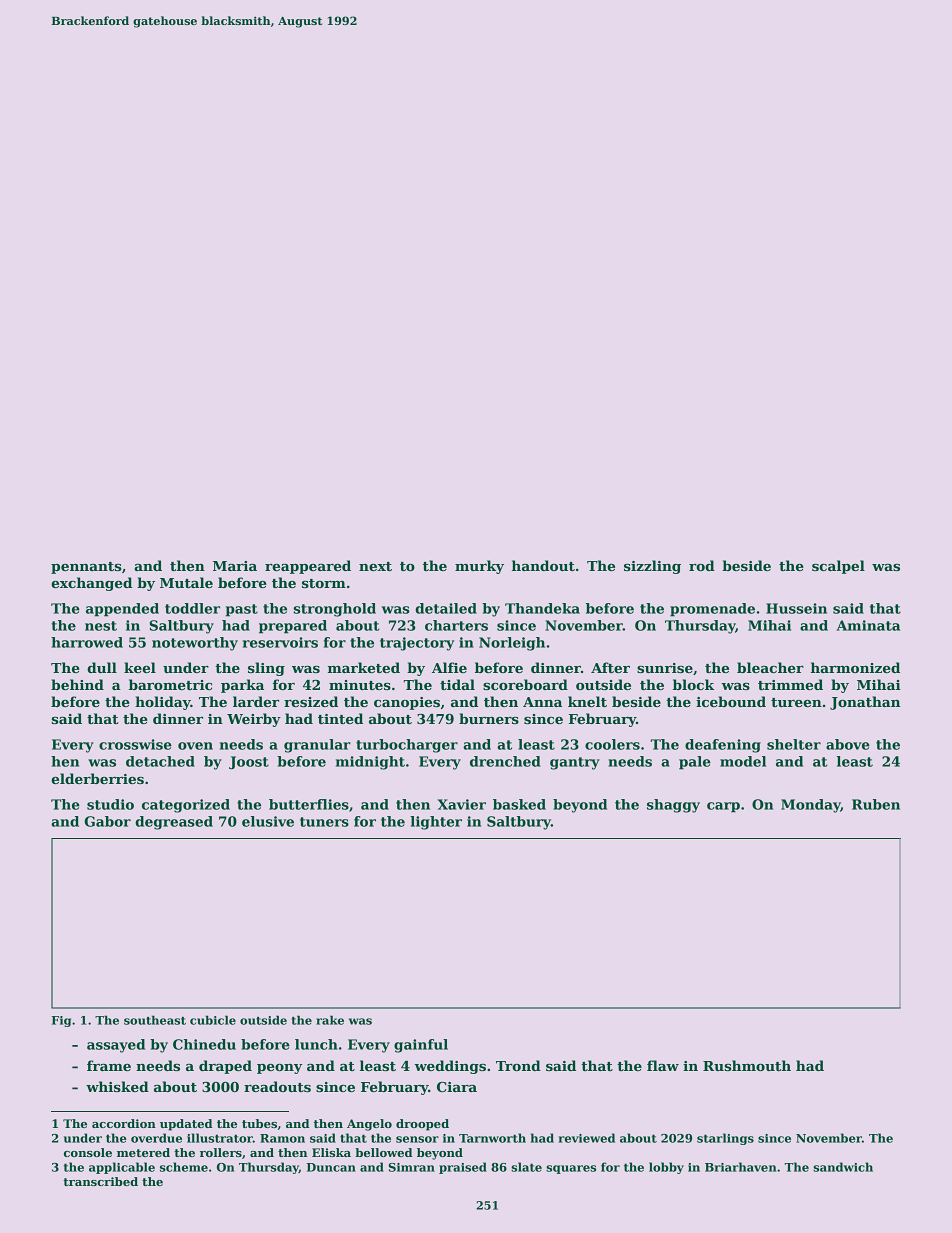  What do you see at coordinates (436, 823) in the screenshot?
I see `lighter` at bounding box center [436, 823].
